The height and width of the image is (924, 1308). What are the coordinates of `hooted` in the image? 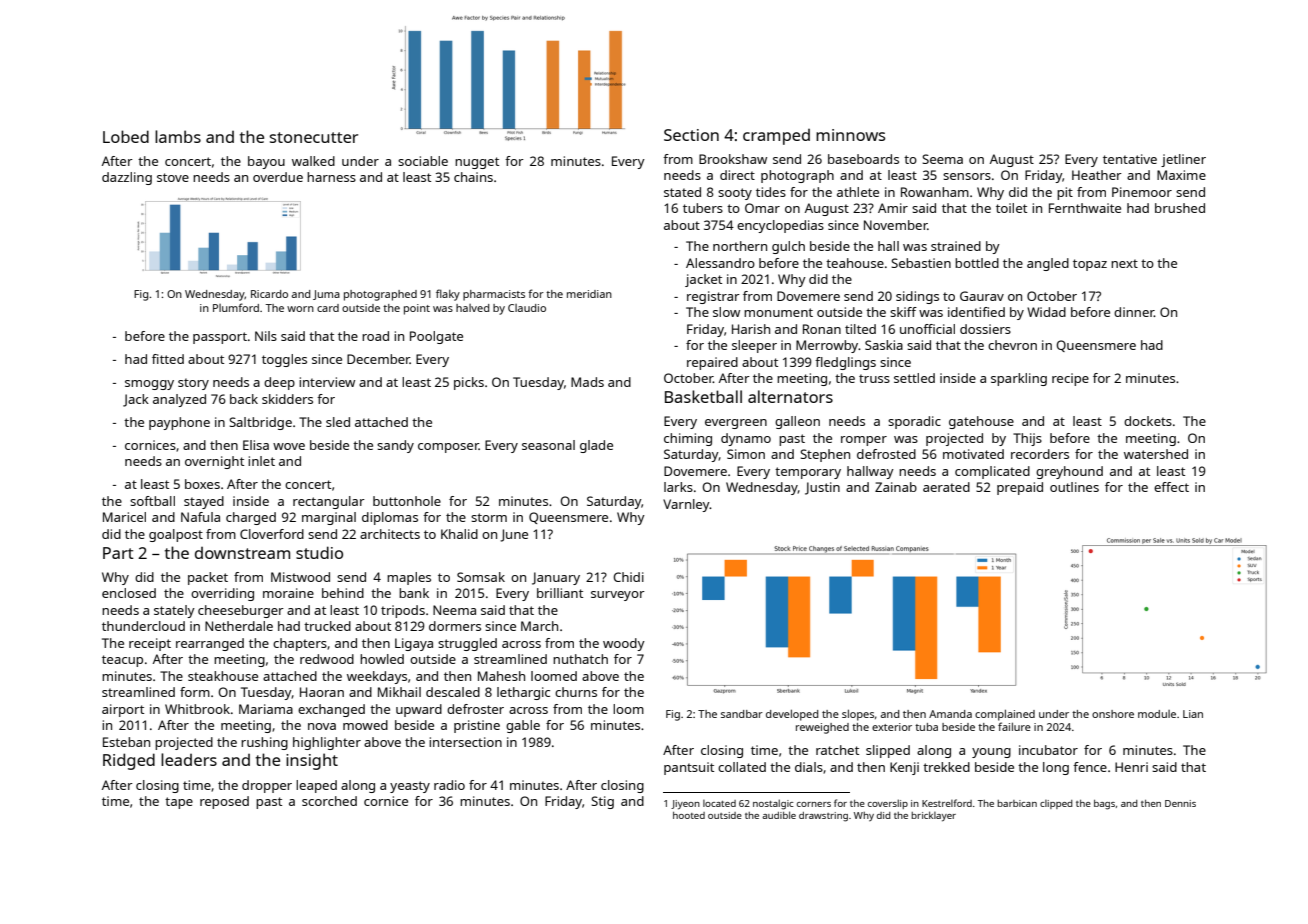 It's located at (689, 815).
